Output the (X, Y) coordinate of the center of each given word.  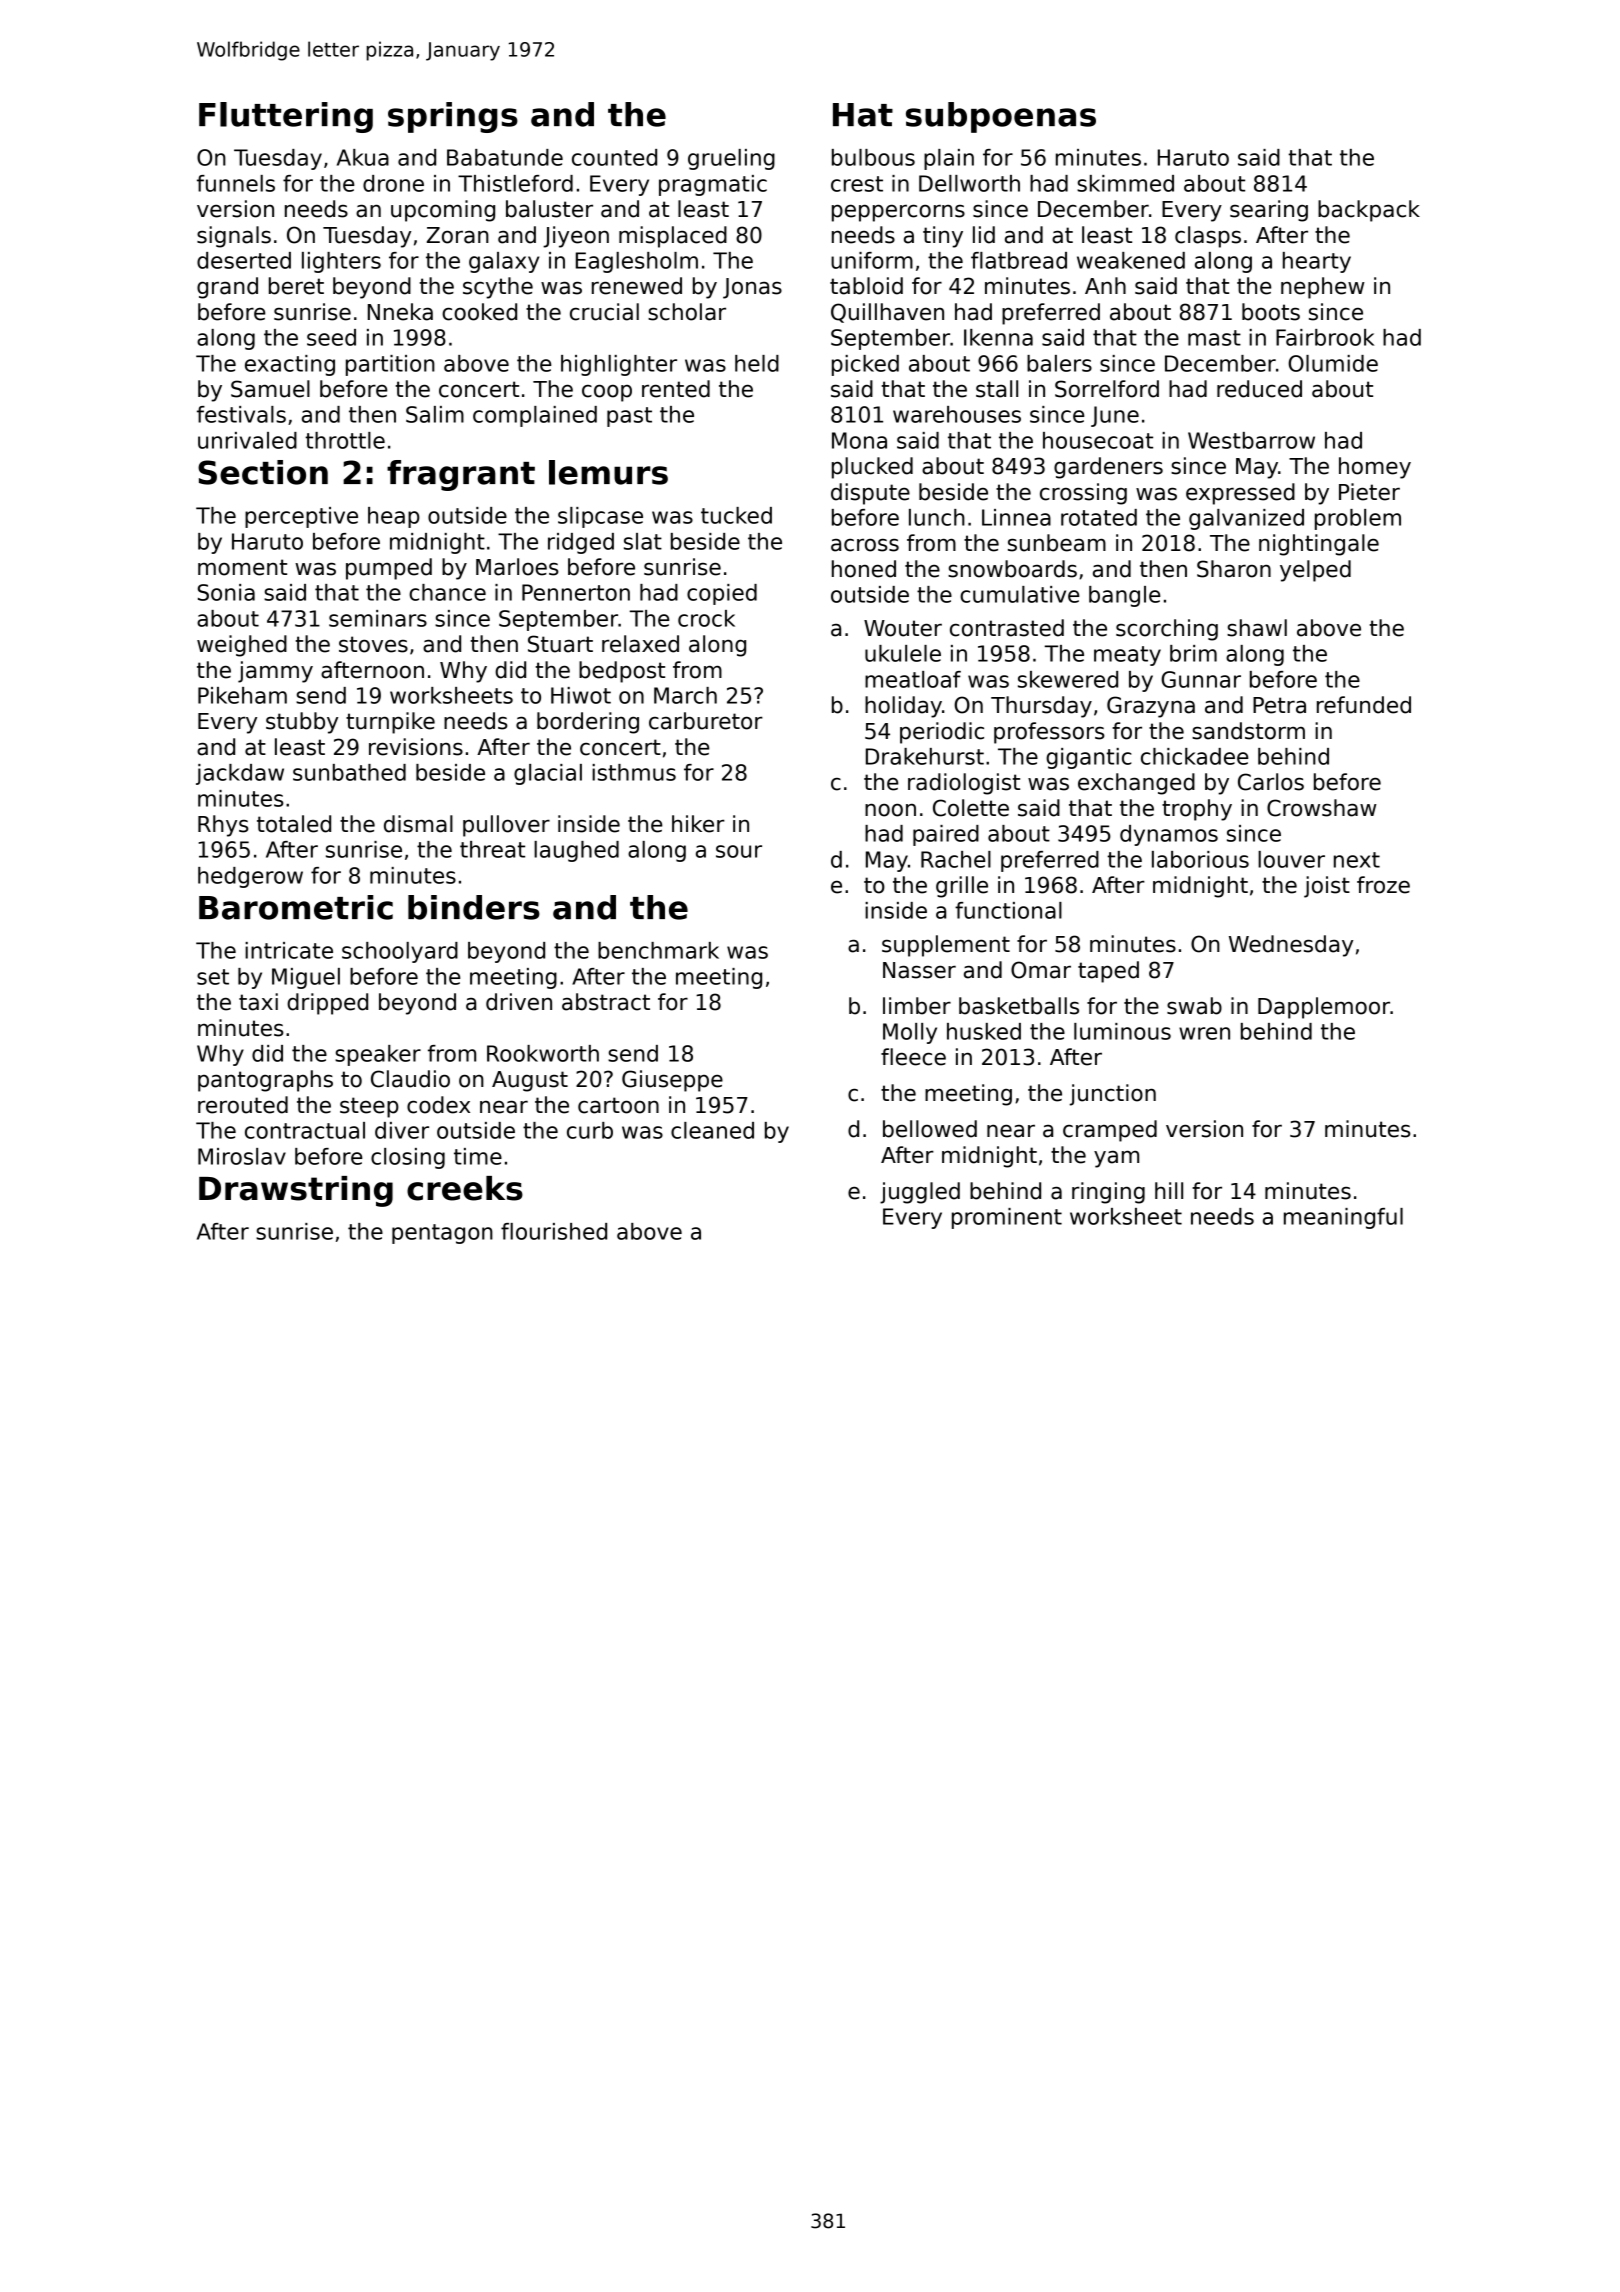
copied (722, 594)
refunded (1364, 705)
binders (474, 907)
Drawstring (296, 1191)
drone (393, 183)
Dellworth (969, 183)
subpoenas (1001, 117)
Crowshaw (1322, 808)
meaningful (1343, 1218)
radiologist (964, 784)
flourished (554, 1231)
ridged (581, 543)
